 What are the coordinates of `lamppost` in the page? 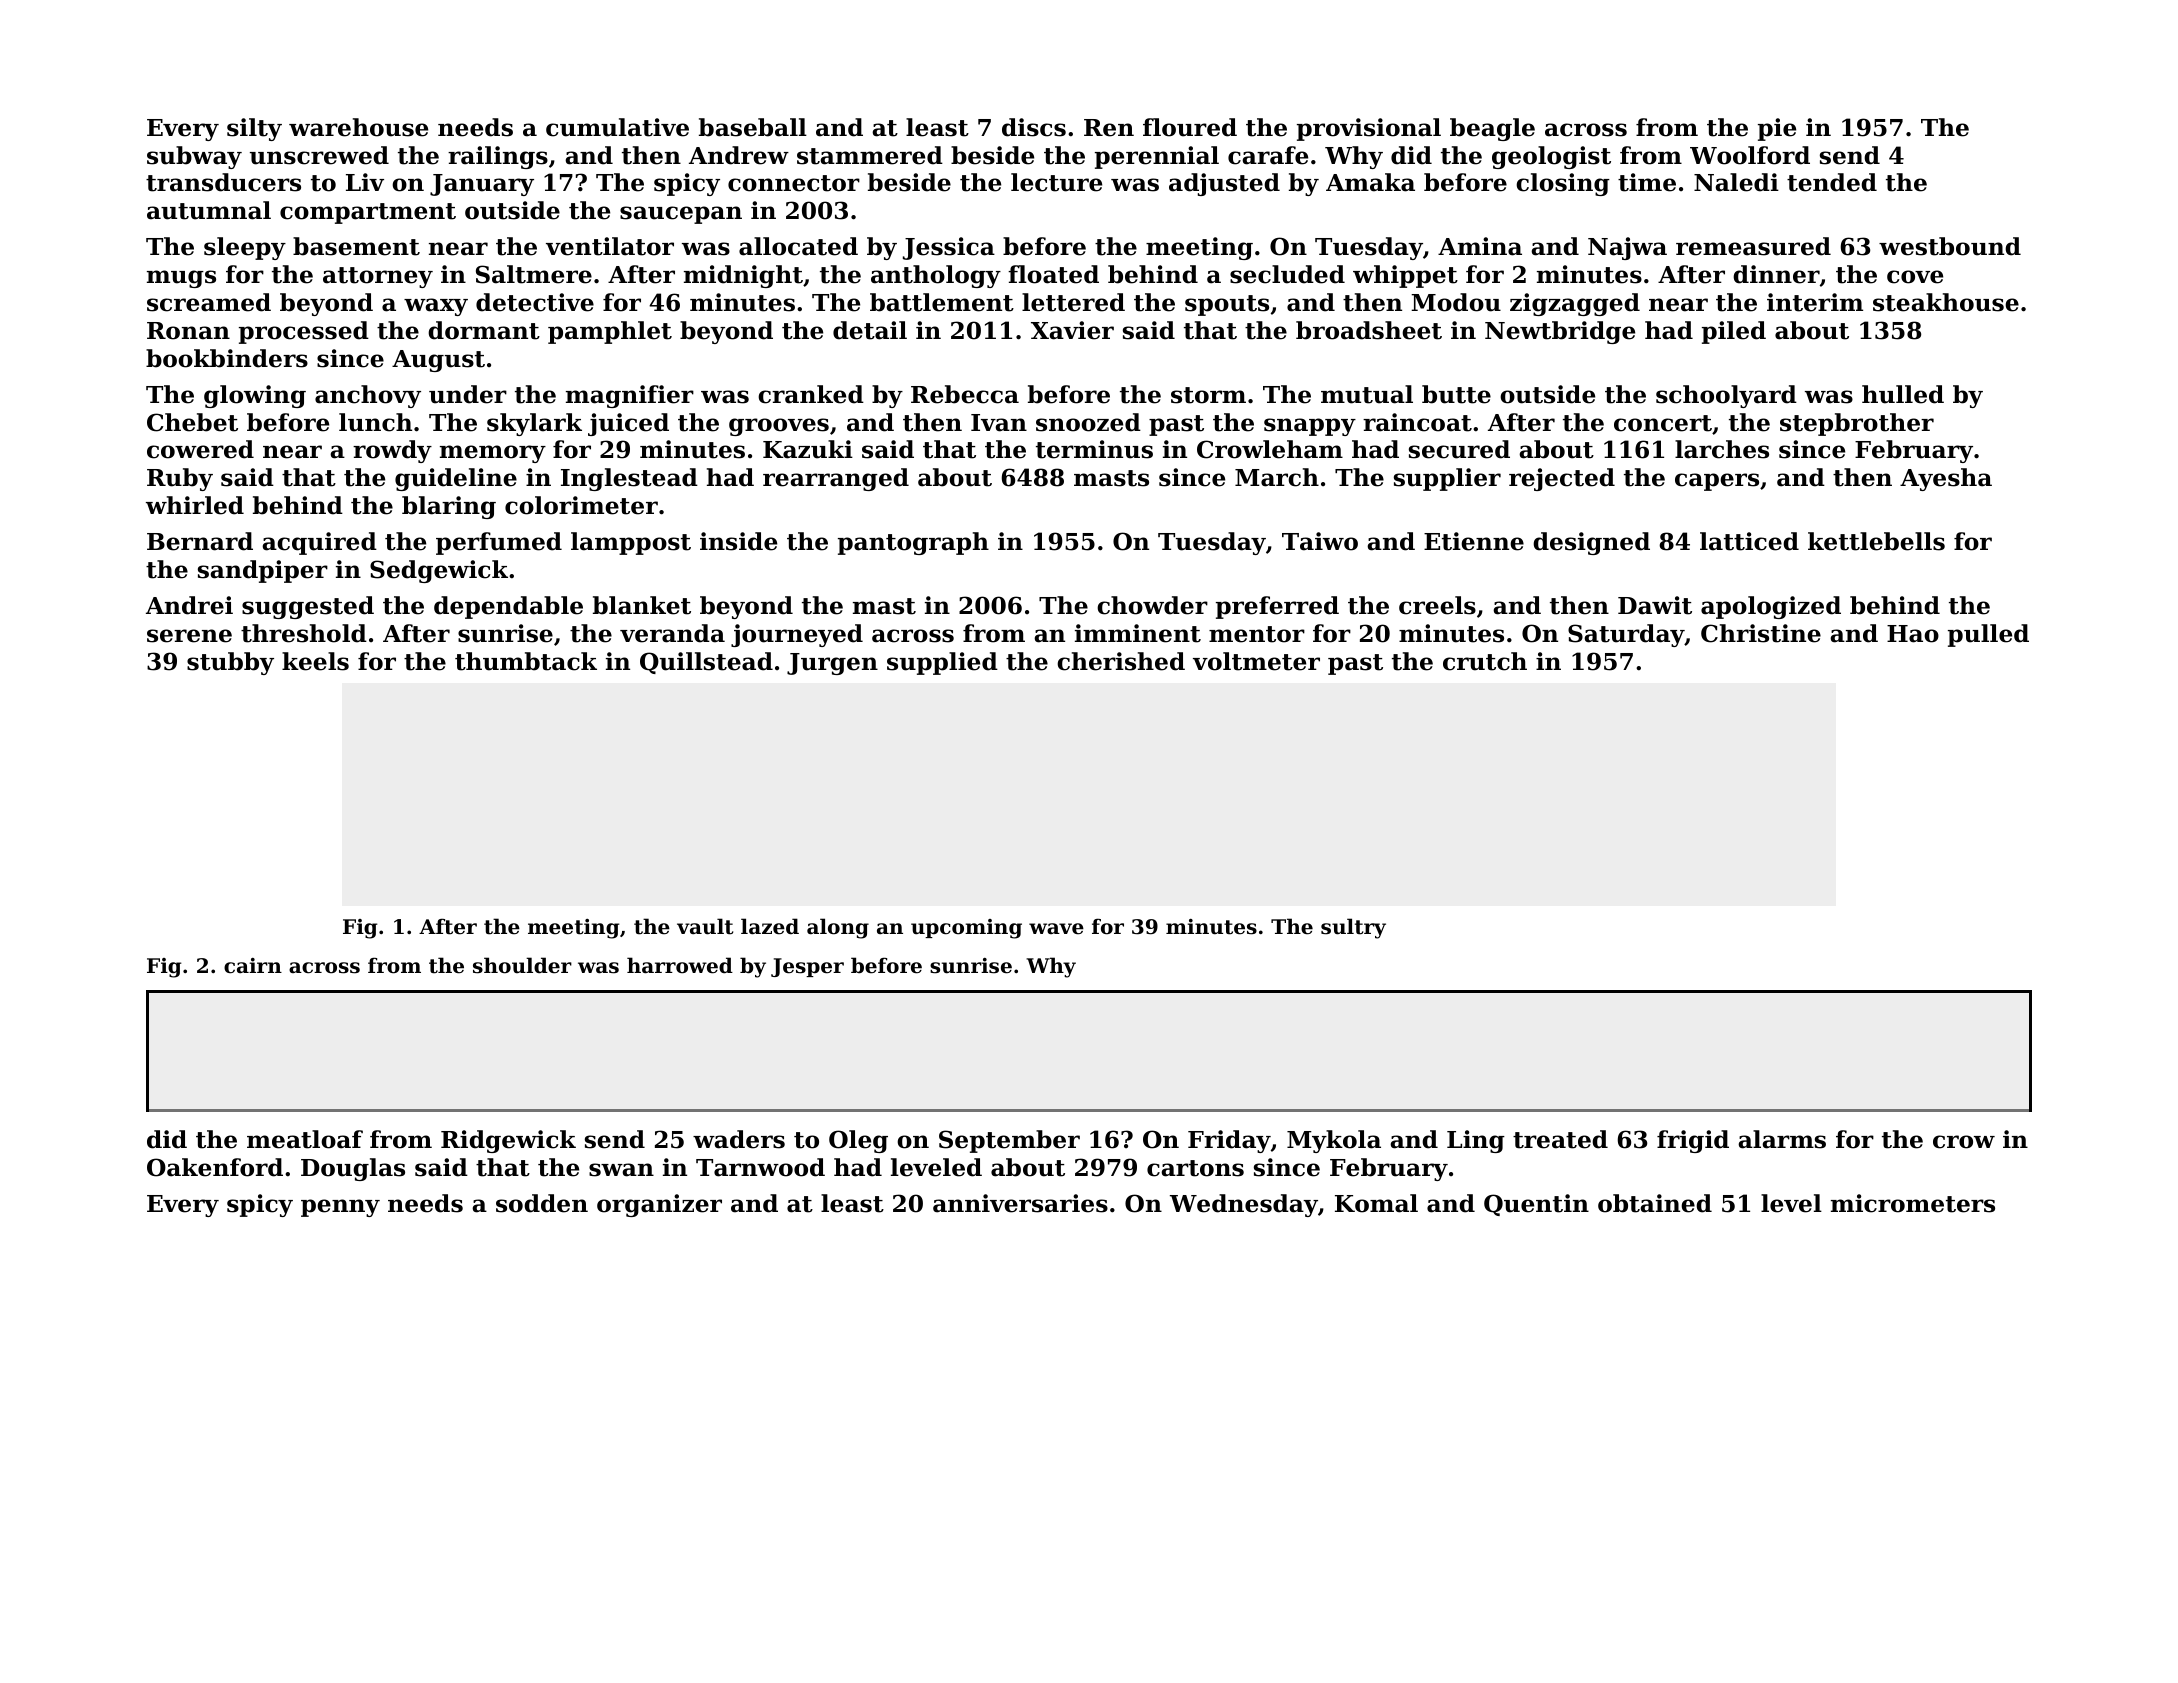 It's located at (631, 543).
